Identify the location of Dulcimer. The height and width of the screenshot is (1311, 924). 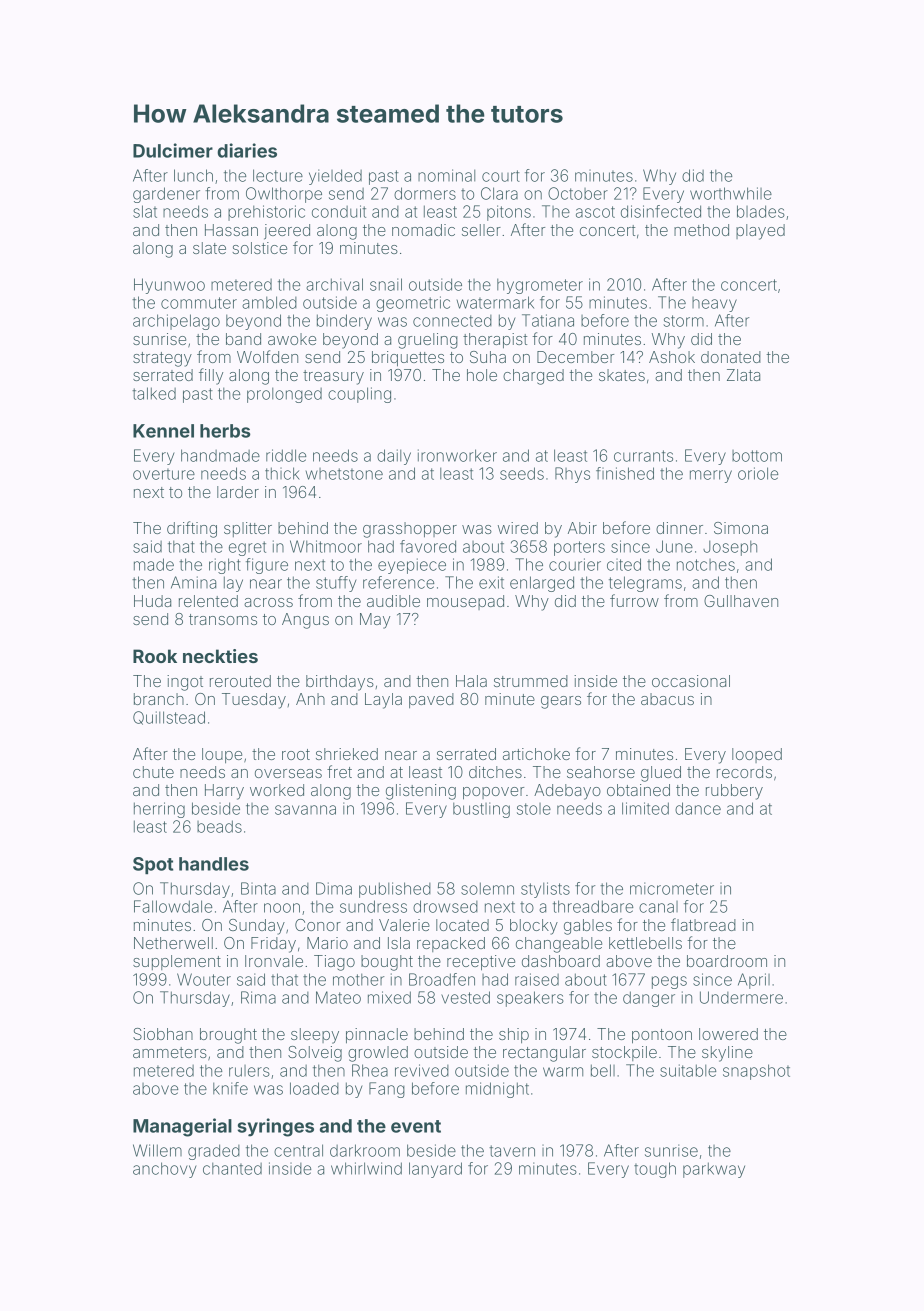
(173, 150).
